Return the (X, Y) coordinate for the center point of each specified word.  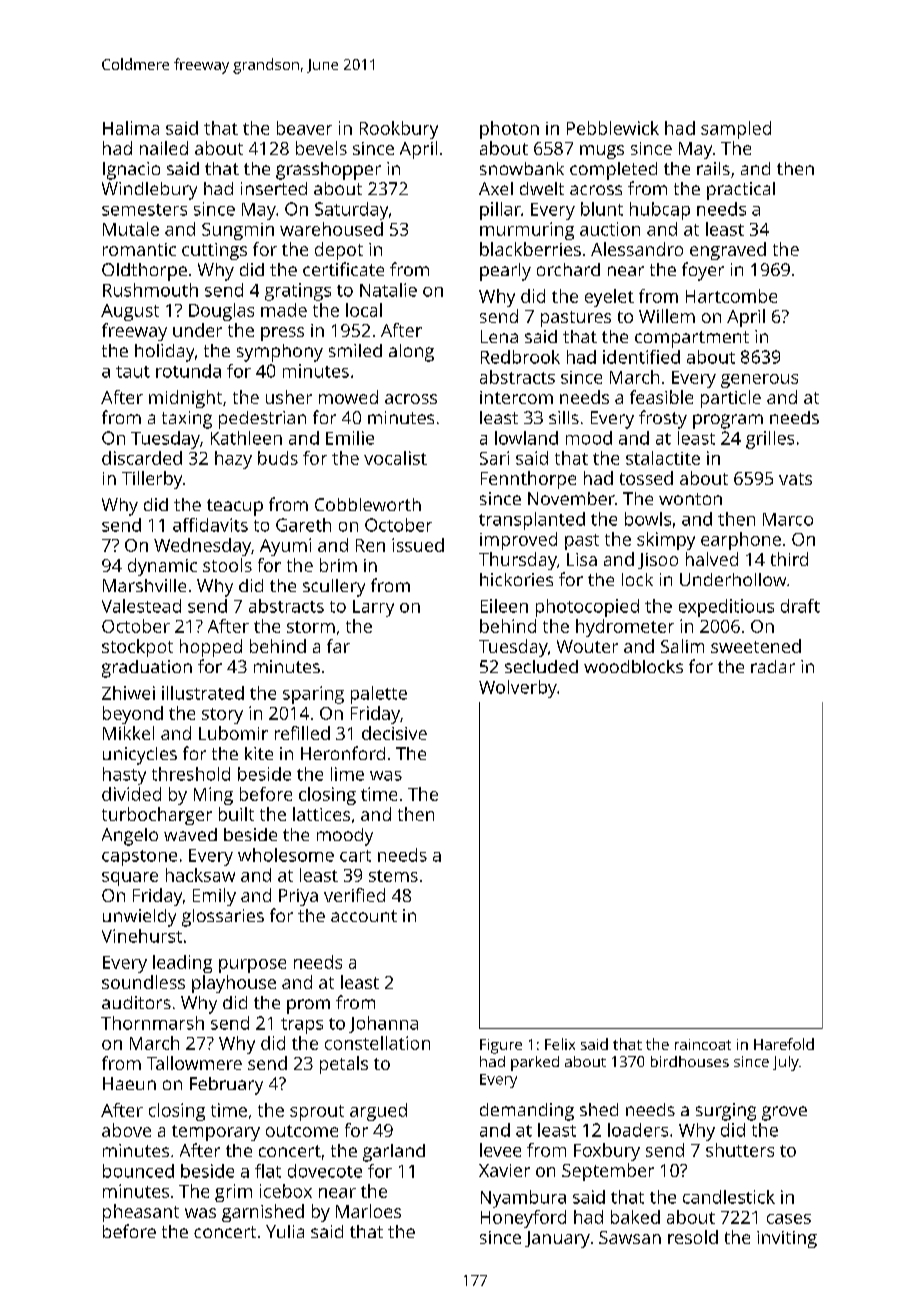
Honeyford (523, 1219)
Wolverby (518, 689)
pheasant (141, 1213)
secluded (541, 666)
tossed (646, 478)
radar (773, 666)
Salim (682, 646)
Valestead (141, 606)
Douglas (221, 312)
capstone (139, 858)
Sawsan (630, 1237)
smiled (355, 350)
